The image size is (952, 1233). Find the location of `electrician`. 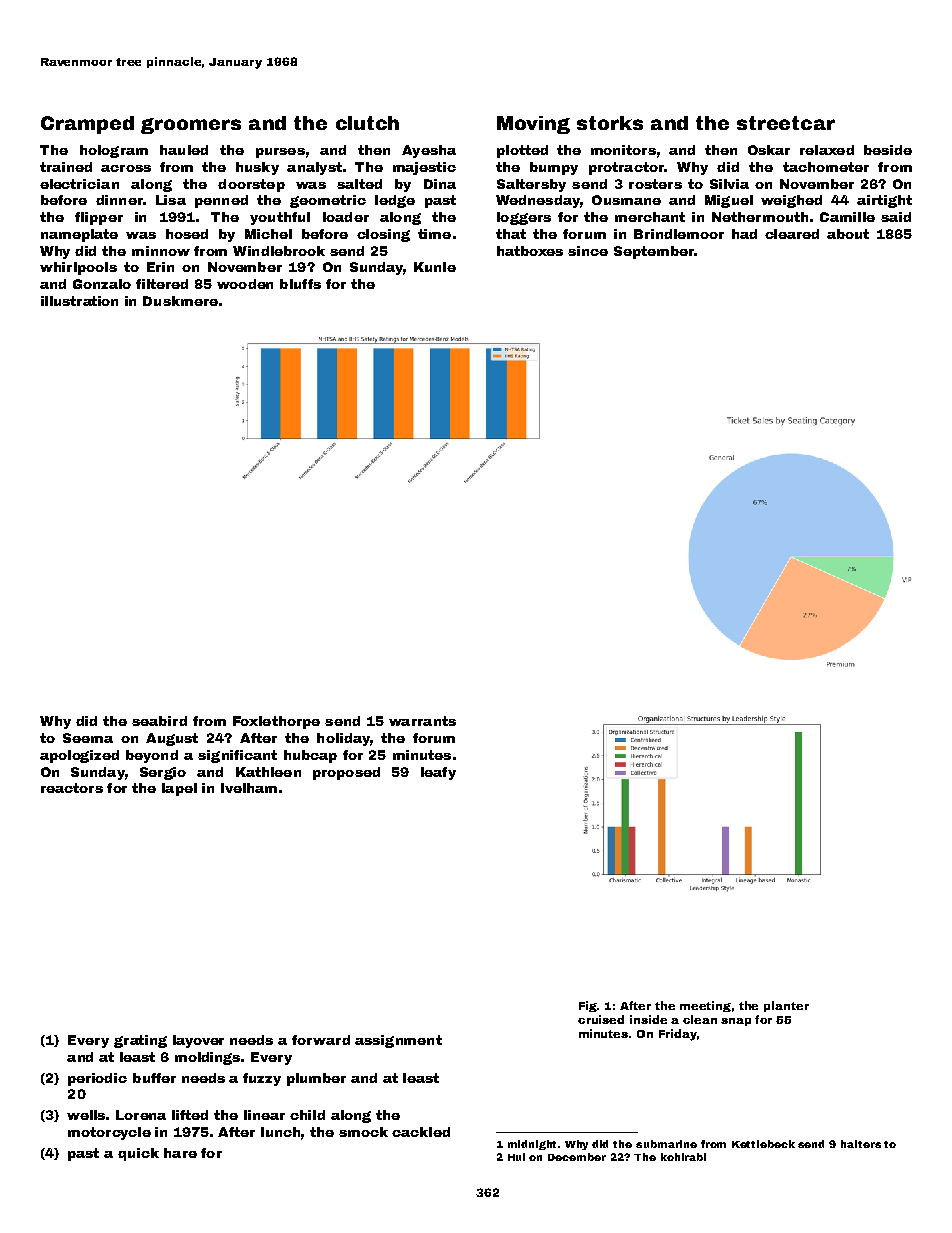

electrician is located at coordinates (79, 184).
